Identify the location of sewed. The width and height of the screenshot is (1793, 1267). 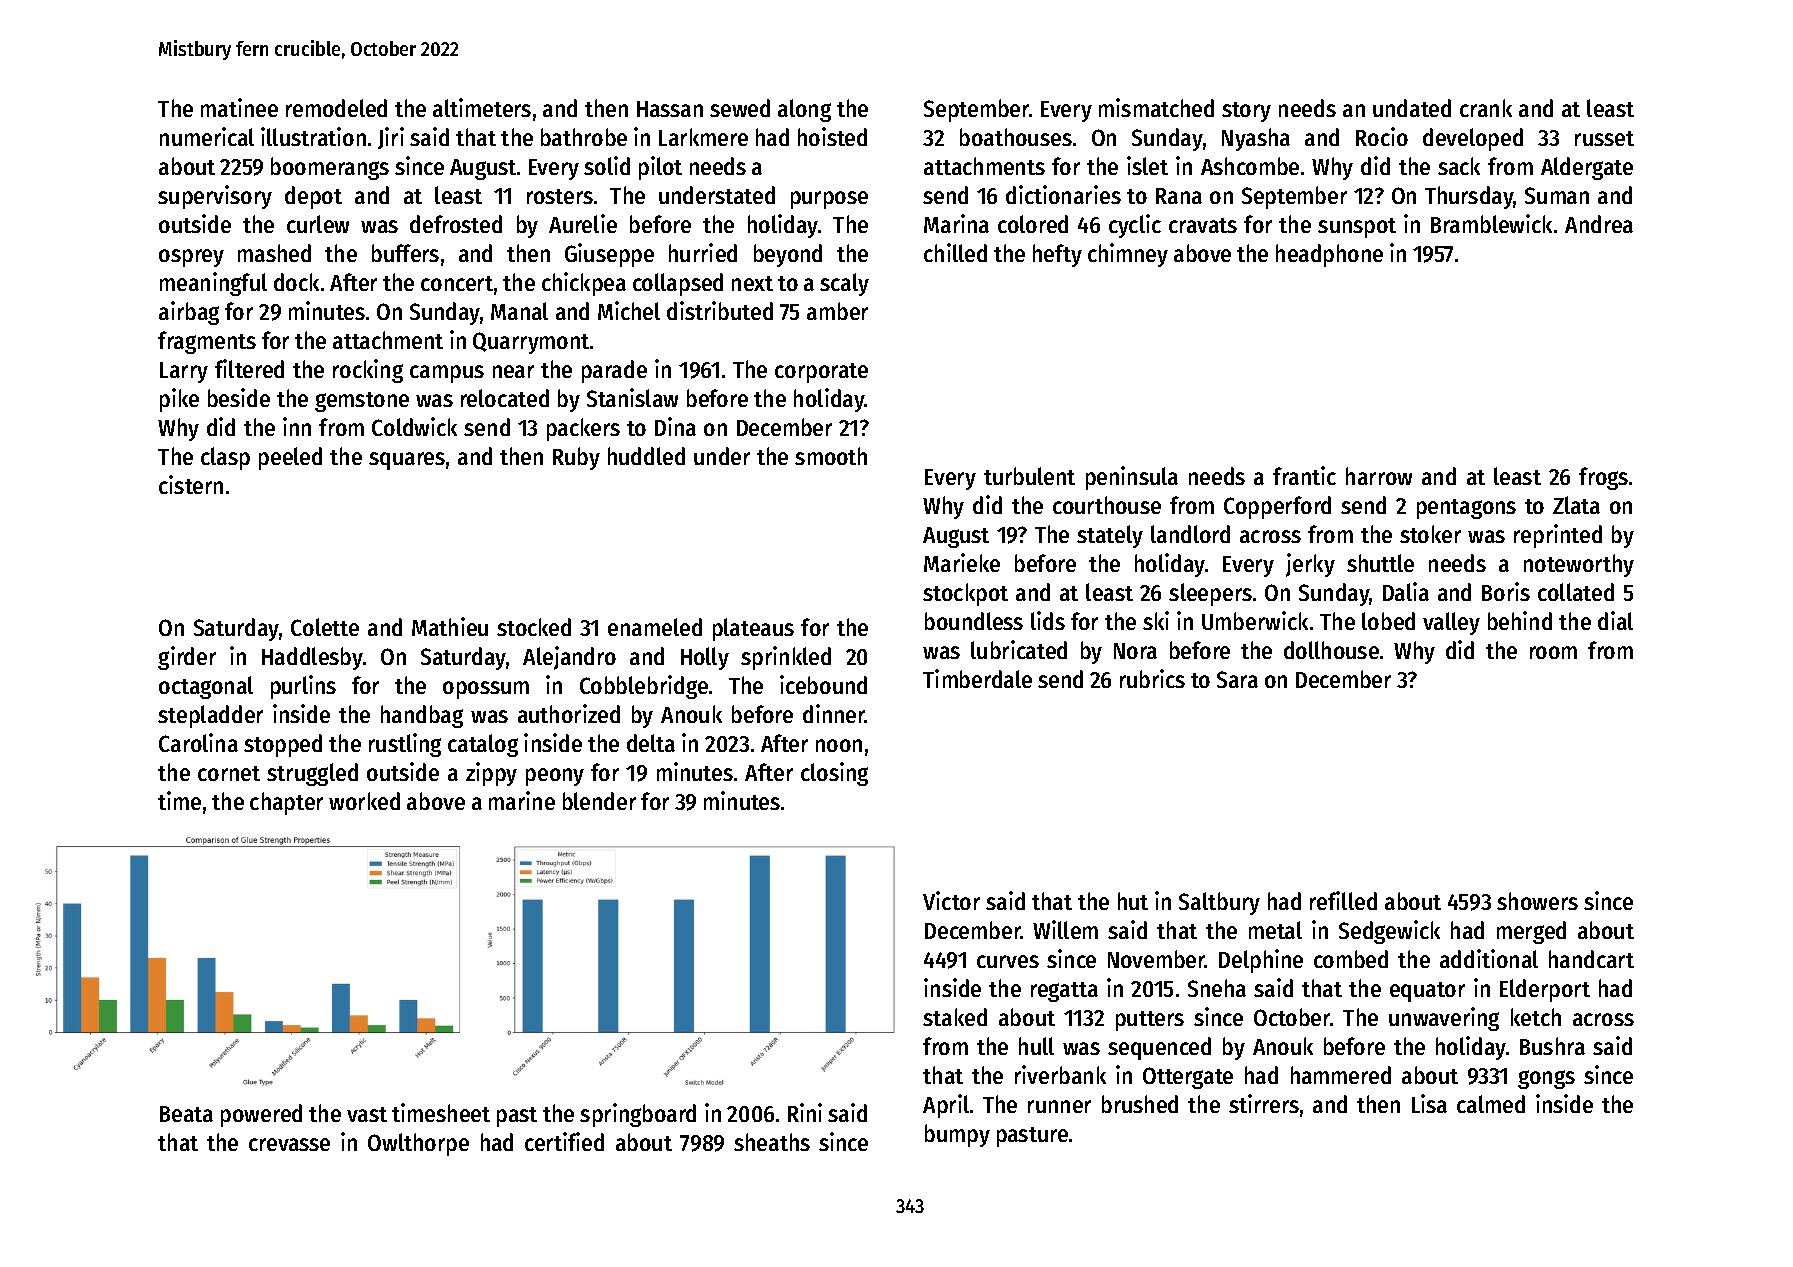
(740, 108).
